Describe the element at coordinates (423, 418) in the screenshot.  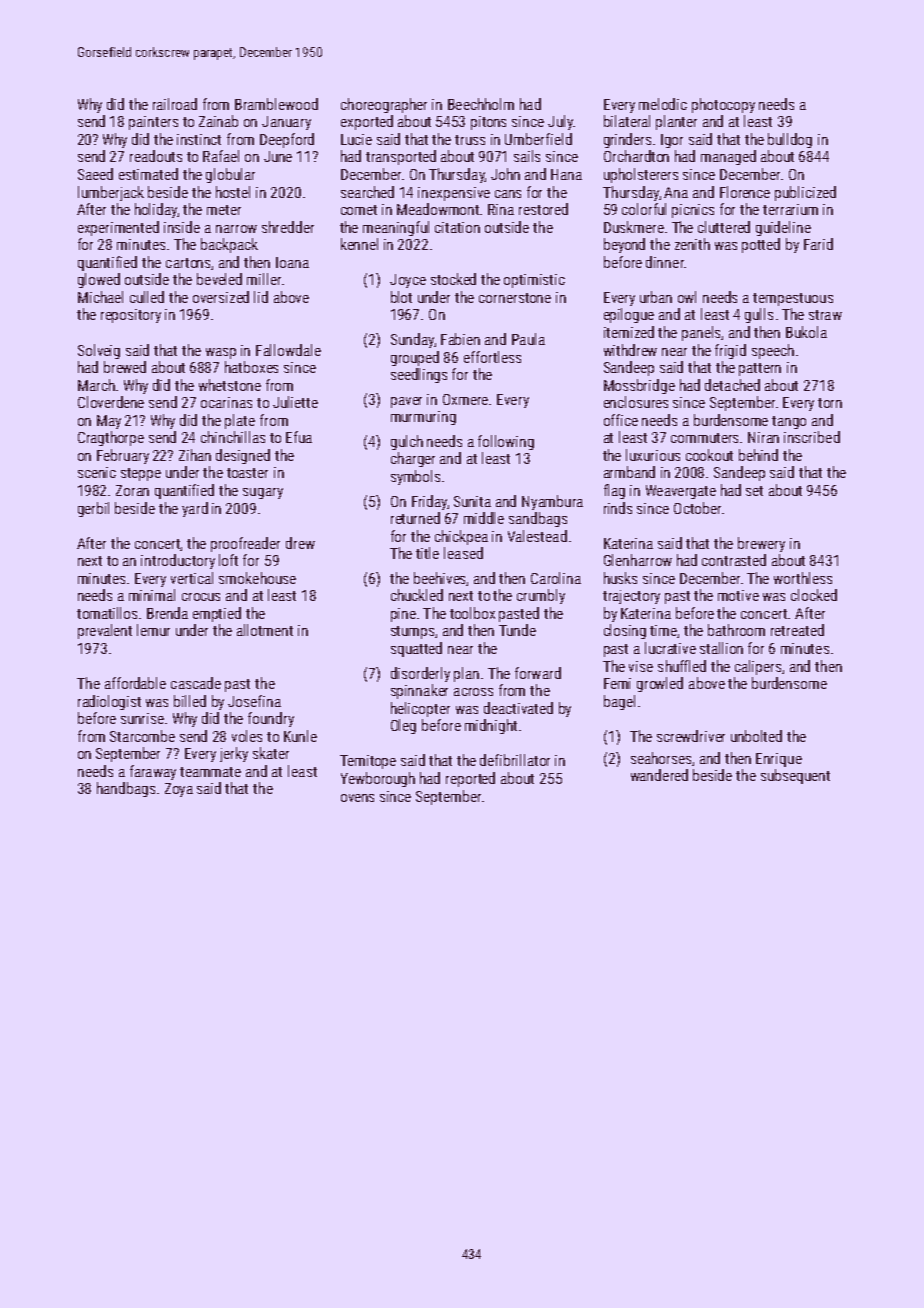
I see `murmuring` at that location.
